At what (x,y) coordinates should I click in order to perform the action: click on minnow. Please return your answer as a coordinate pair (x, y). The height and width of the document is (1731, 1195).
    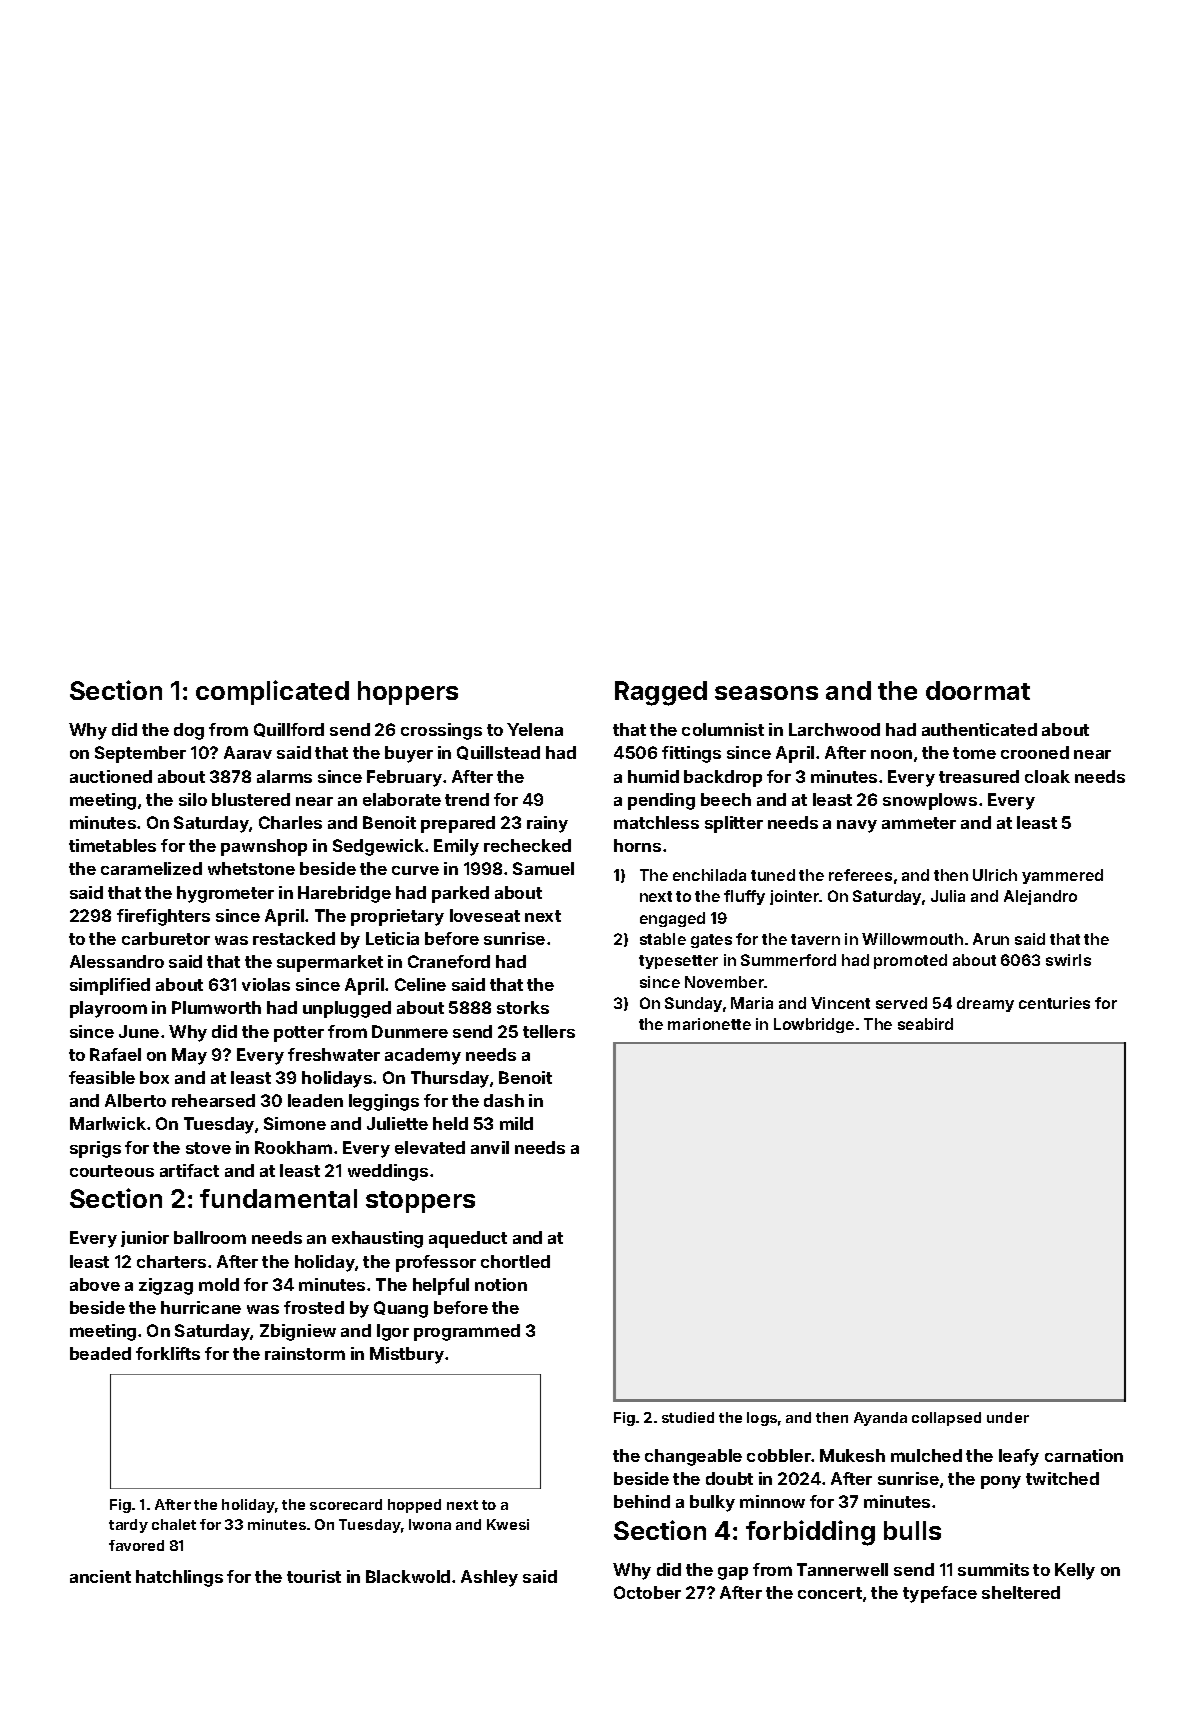
    Looking at the image, I should click on (772, 1501).
